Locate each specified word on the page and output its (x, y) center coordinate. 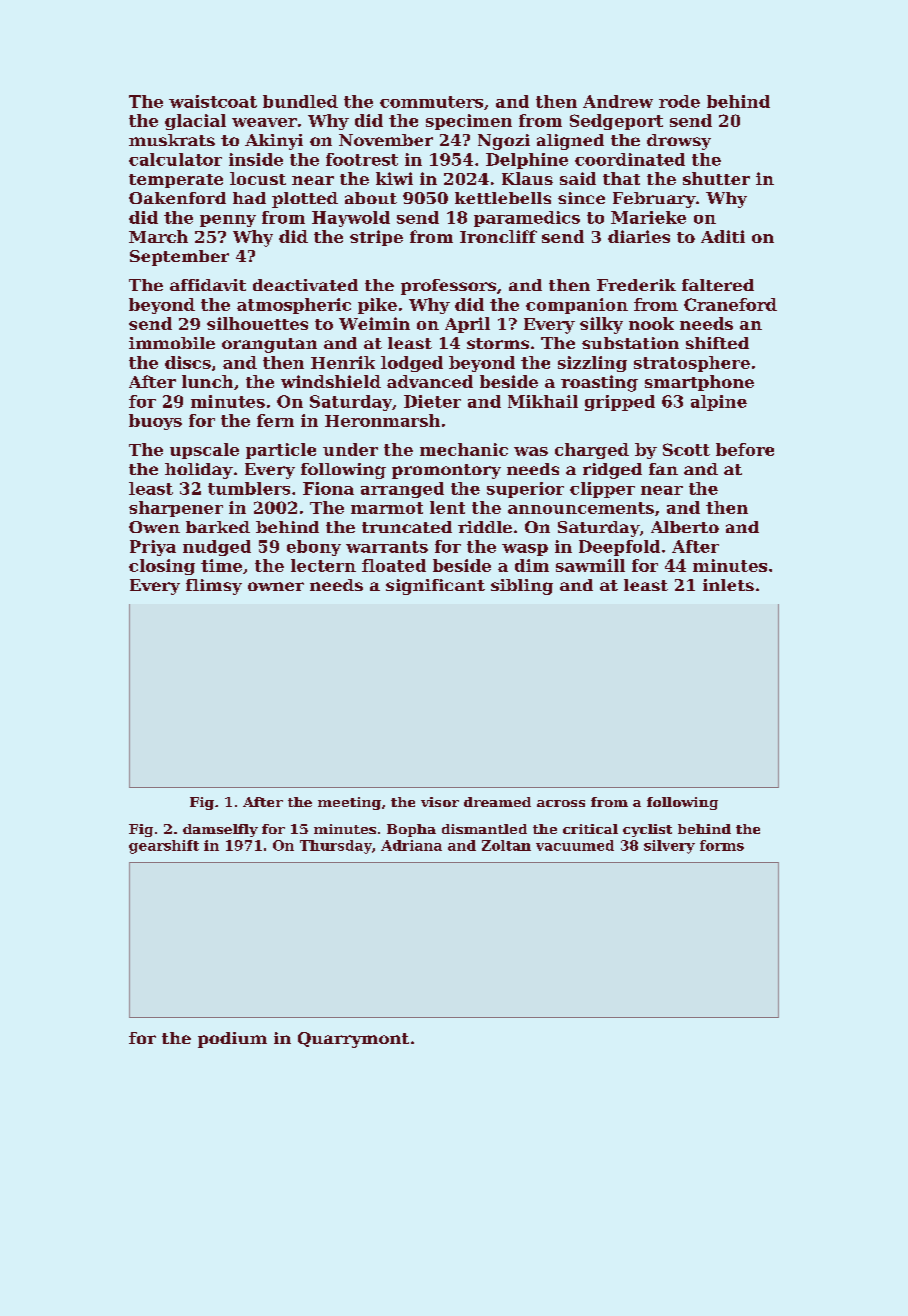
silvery (669, 847)
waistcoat (213, 101)
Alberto (685, 527)
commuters (431, 102)
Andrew (618, 101)
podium (232, 1040)
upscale (204, 451)
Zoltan (506, 845)
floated (394, 565)
